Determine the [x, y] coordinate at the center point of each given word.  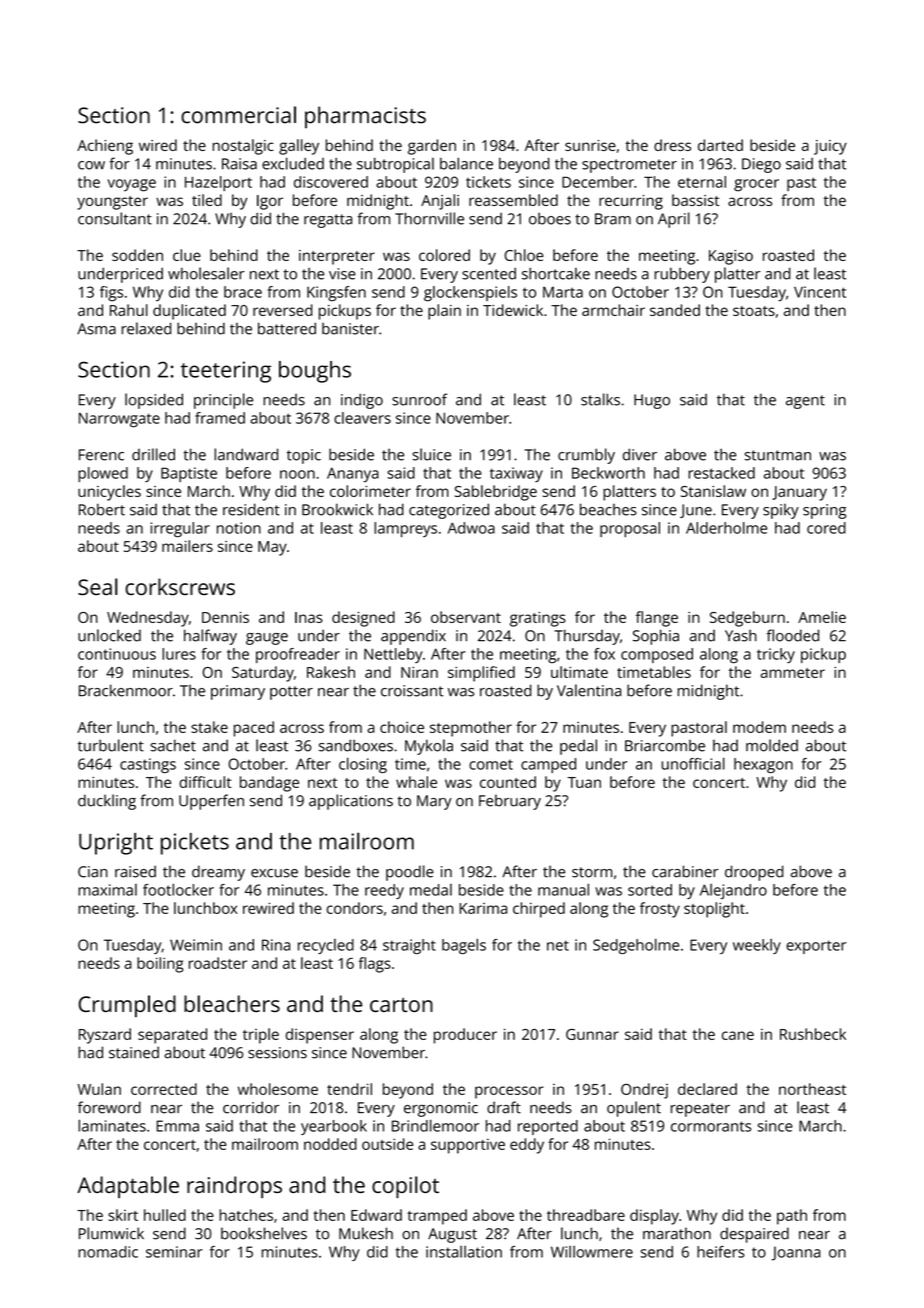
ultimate [579, 672]
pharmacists [365, 117]
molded [772, 745]
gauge [267, 639]
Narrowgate [119, 420]
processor [509, 1092]
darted [720, 145]
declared [707, 1089]
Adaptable [128, 1187]
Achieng [105, 147]
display [654, 1217]
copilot [405, 1187]
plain [444, 312]
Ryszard [105, 1036]
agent [805, 402]
